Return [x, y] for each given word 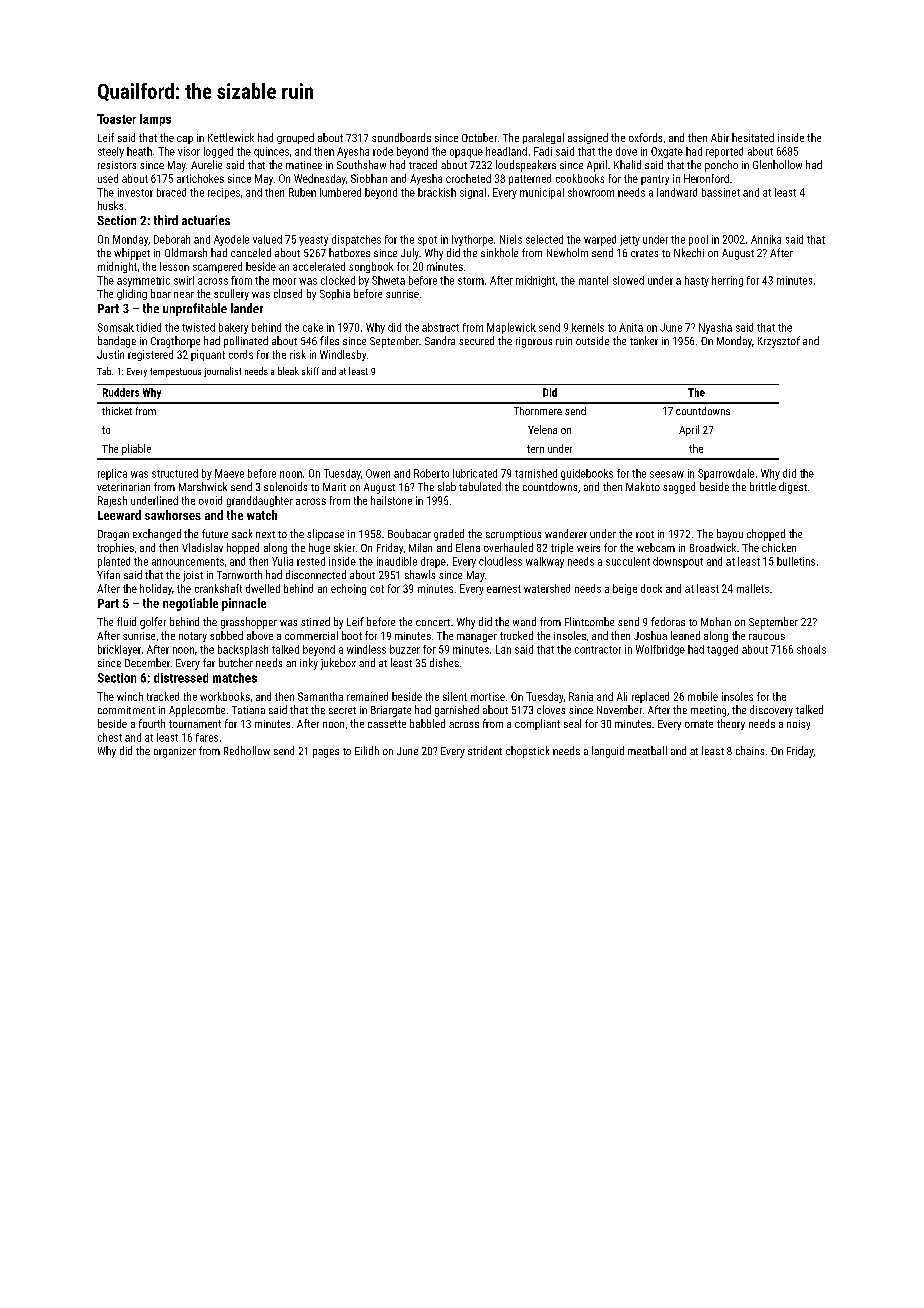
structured [175, 473]
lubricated [475, 473]
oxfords [645, 137]
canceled [251, 252]
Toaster [116, 119]
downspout [678, 562]
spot [427, 241]
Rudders [121, 392]
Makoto [643, 486]
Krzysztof [779, 342]
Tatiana [248, 710]
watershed [547, 588]
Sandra [440, 340]
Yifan [108, 574]
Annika [766, 239]
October [479, 137]
